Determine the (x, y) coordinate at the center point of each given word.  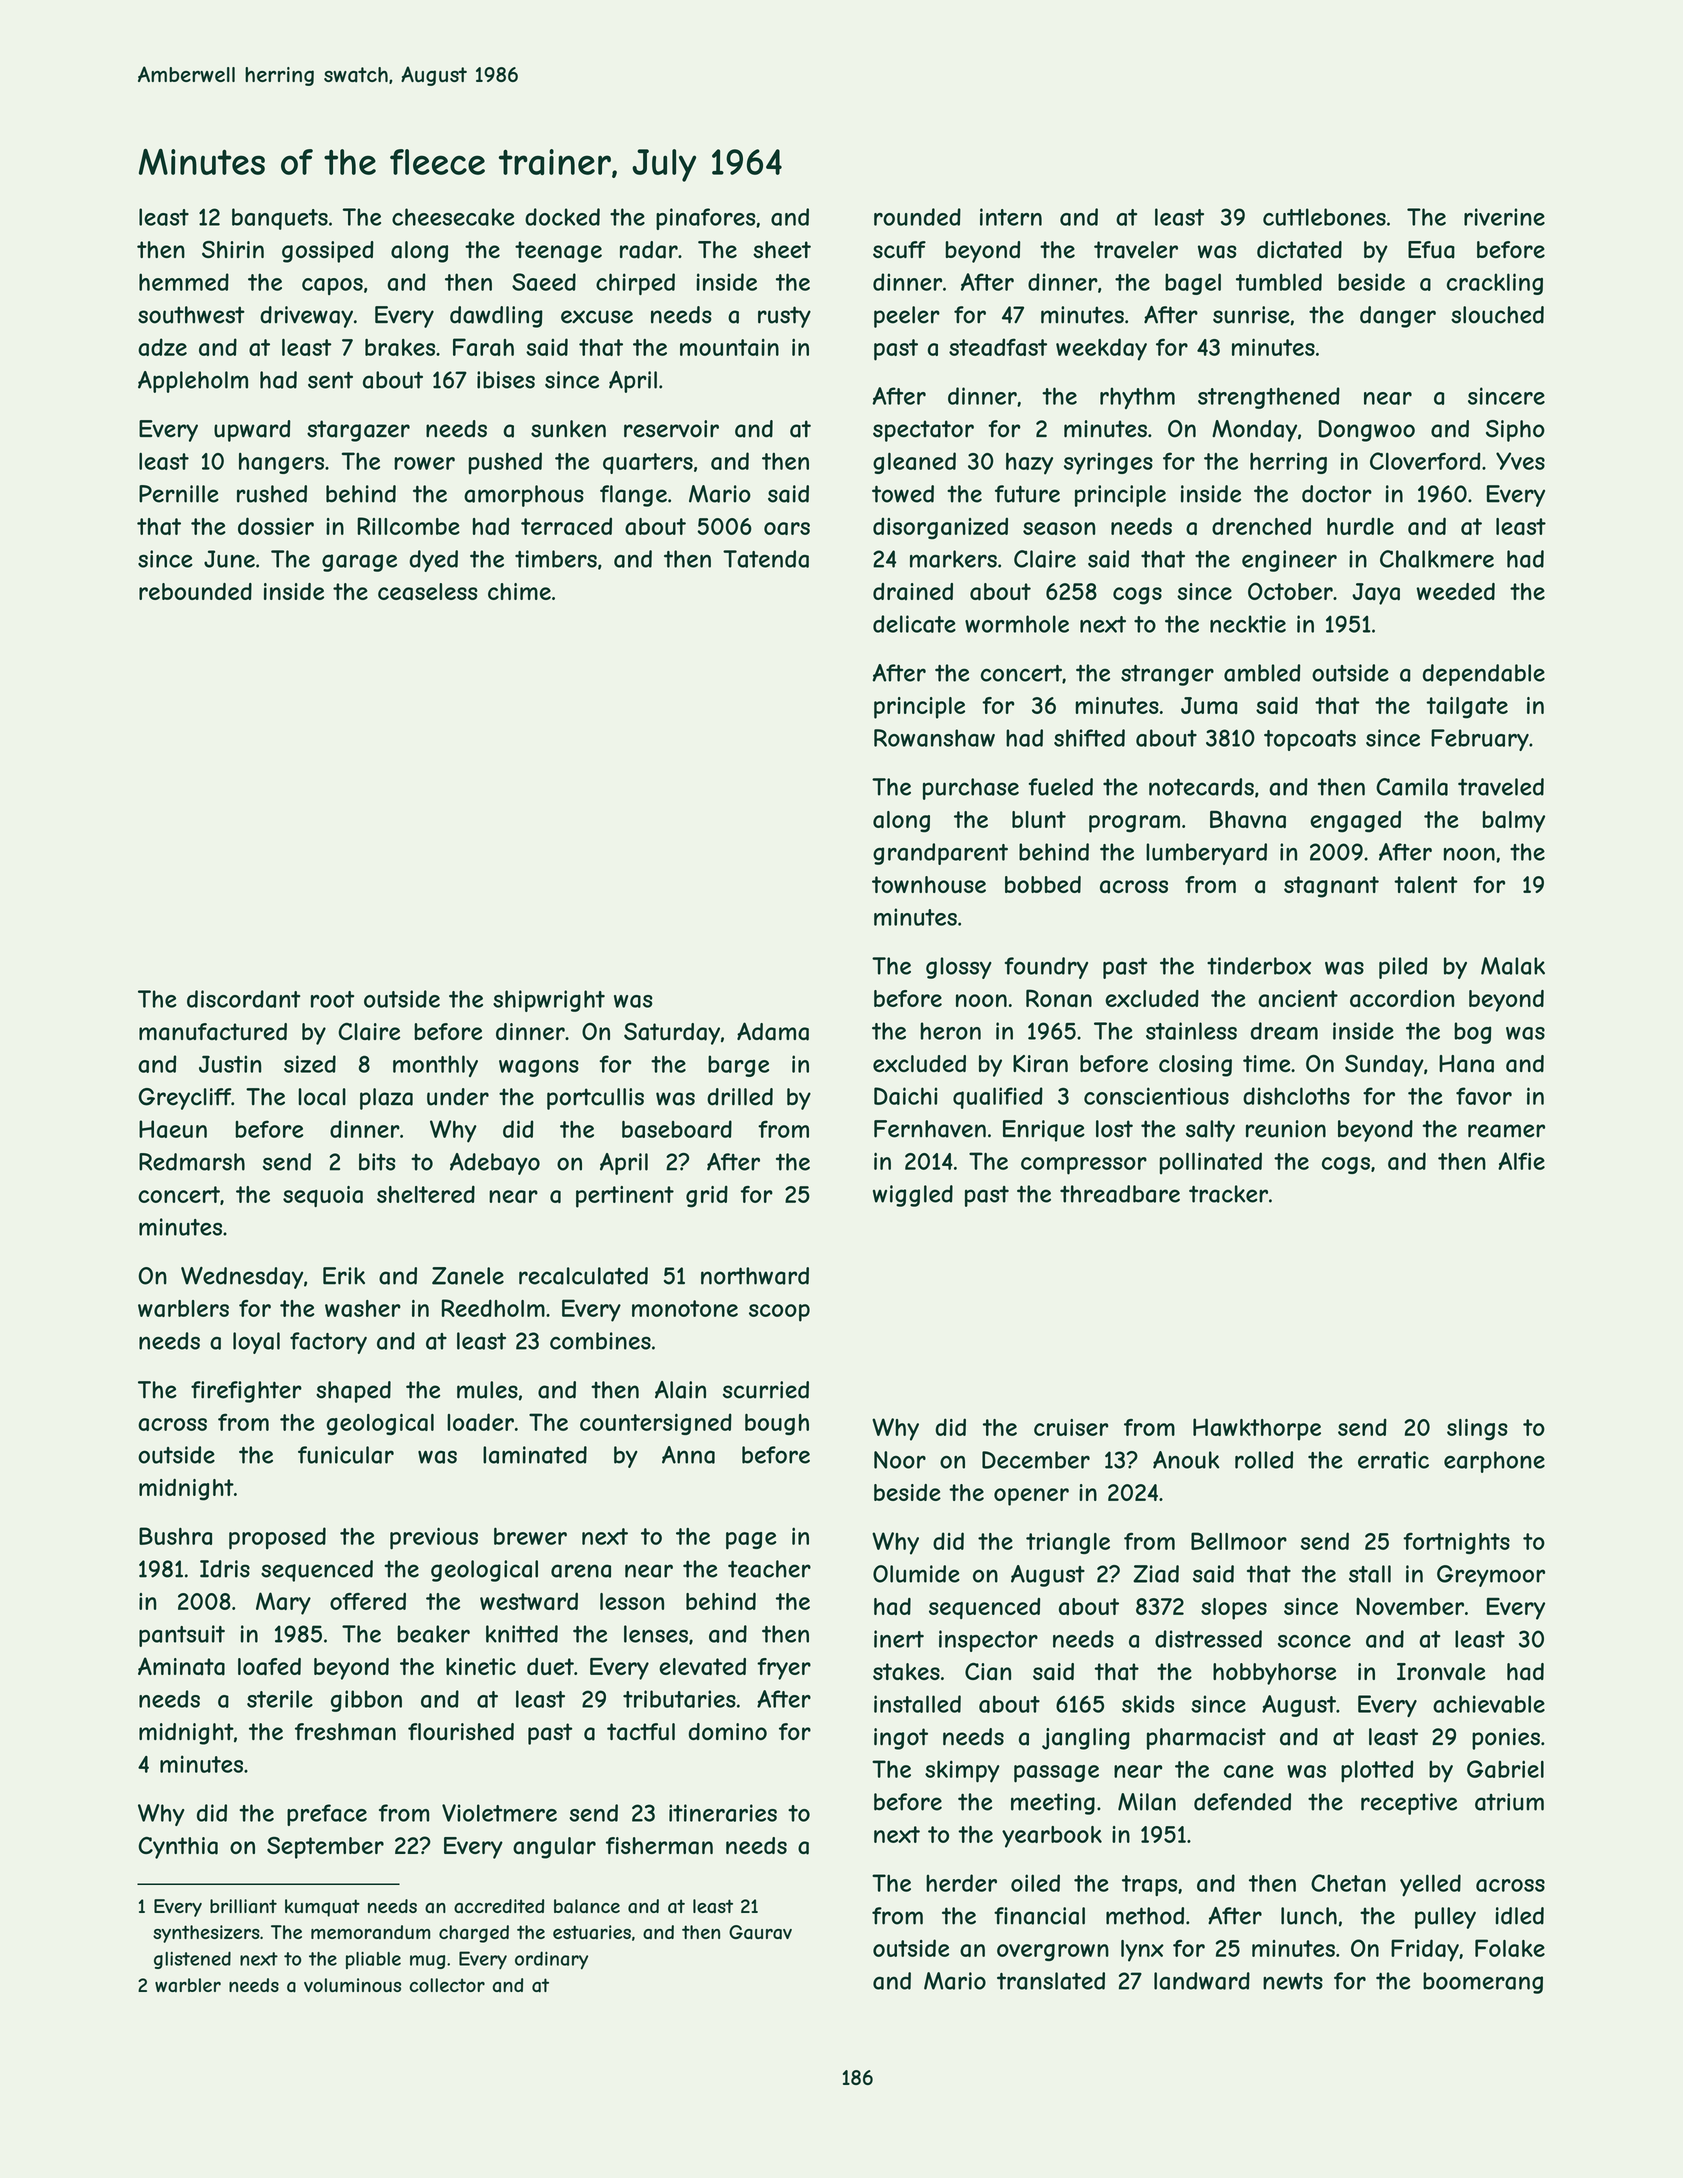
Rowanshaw (934, 738)
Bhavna (1248, 819)
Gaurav (760, 1932)
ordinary (551, 1960)
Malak (1513, 966)
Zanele (468, 1276)
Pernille (179, 494)
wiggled (913, 1196)
